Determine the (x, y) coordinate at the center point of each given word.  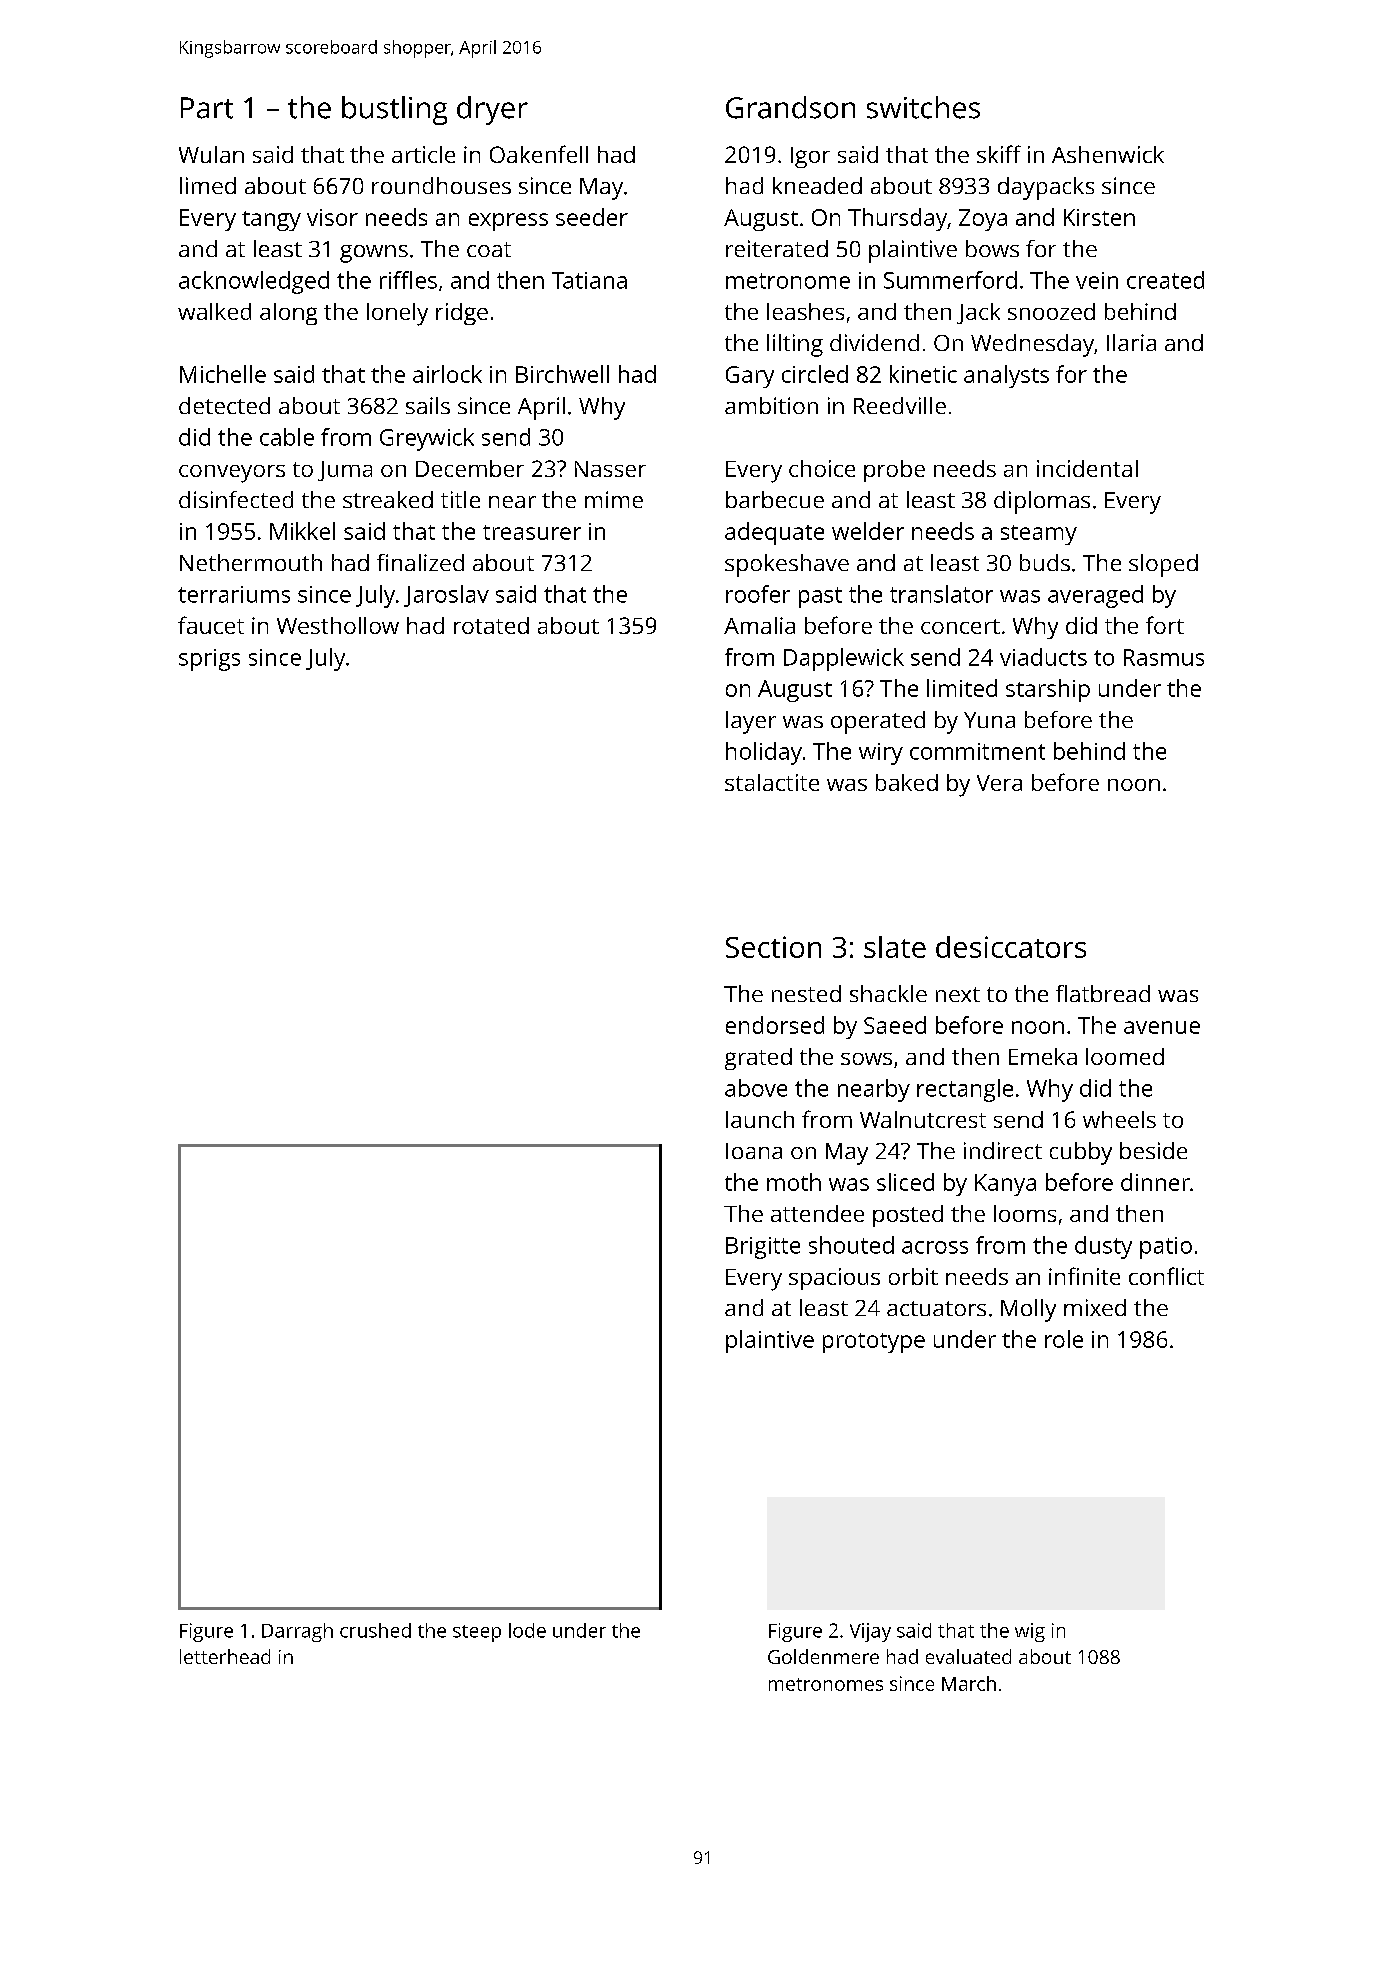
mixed (1095, 1307)
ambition (771, 405)
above (756, 1088)
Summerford (950, 280)
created (1165, 280)
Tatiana (589, 280)
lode (527, 1630)
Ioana (754, 1151)
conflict (1166, 1276)
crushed (375, 1630)
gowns (374, 254)
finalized (420, 562)
